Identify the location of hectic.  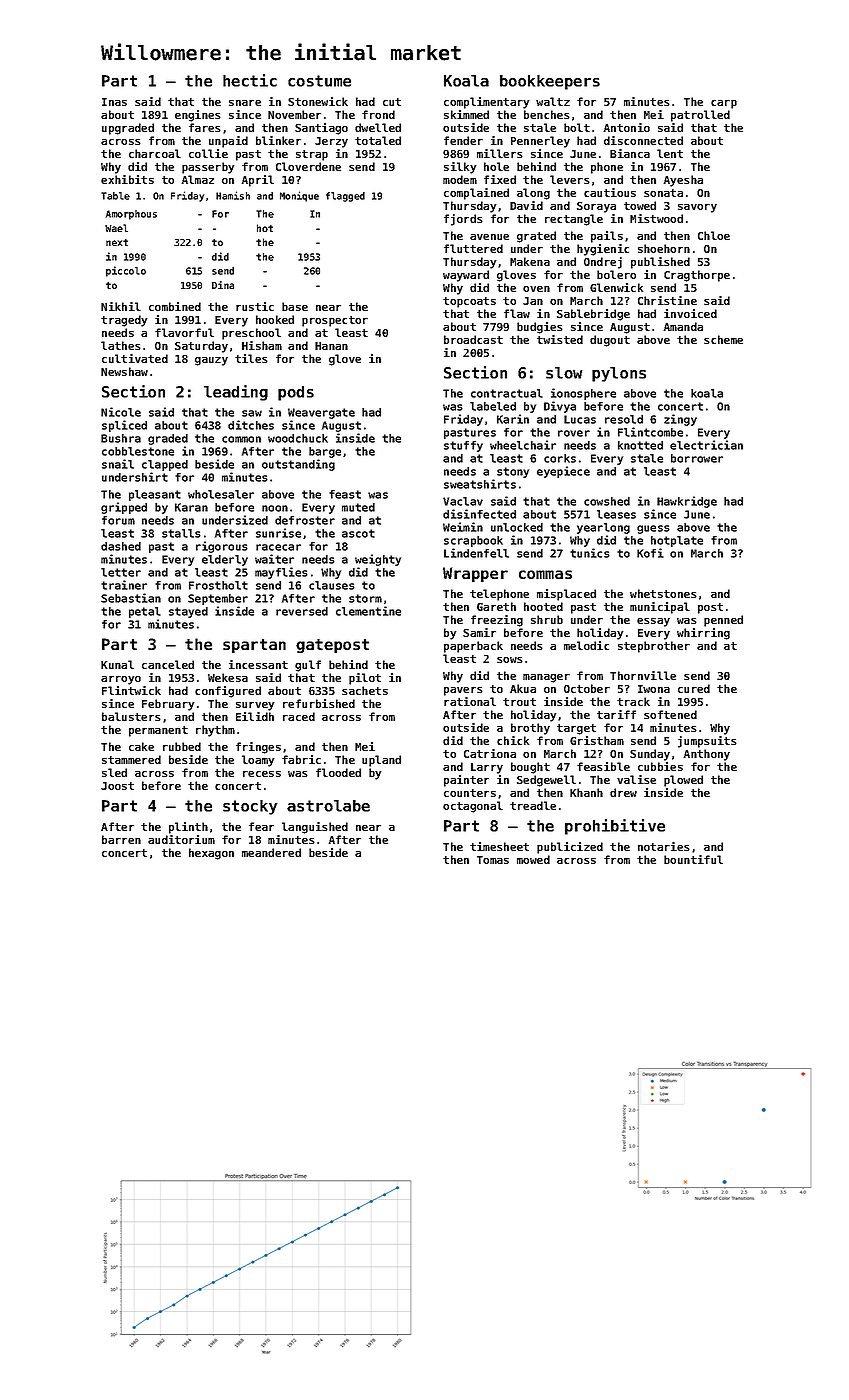
(250, 80).
